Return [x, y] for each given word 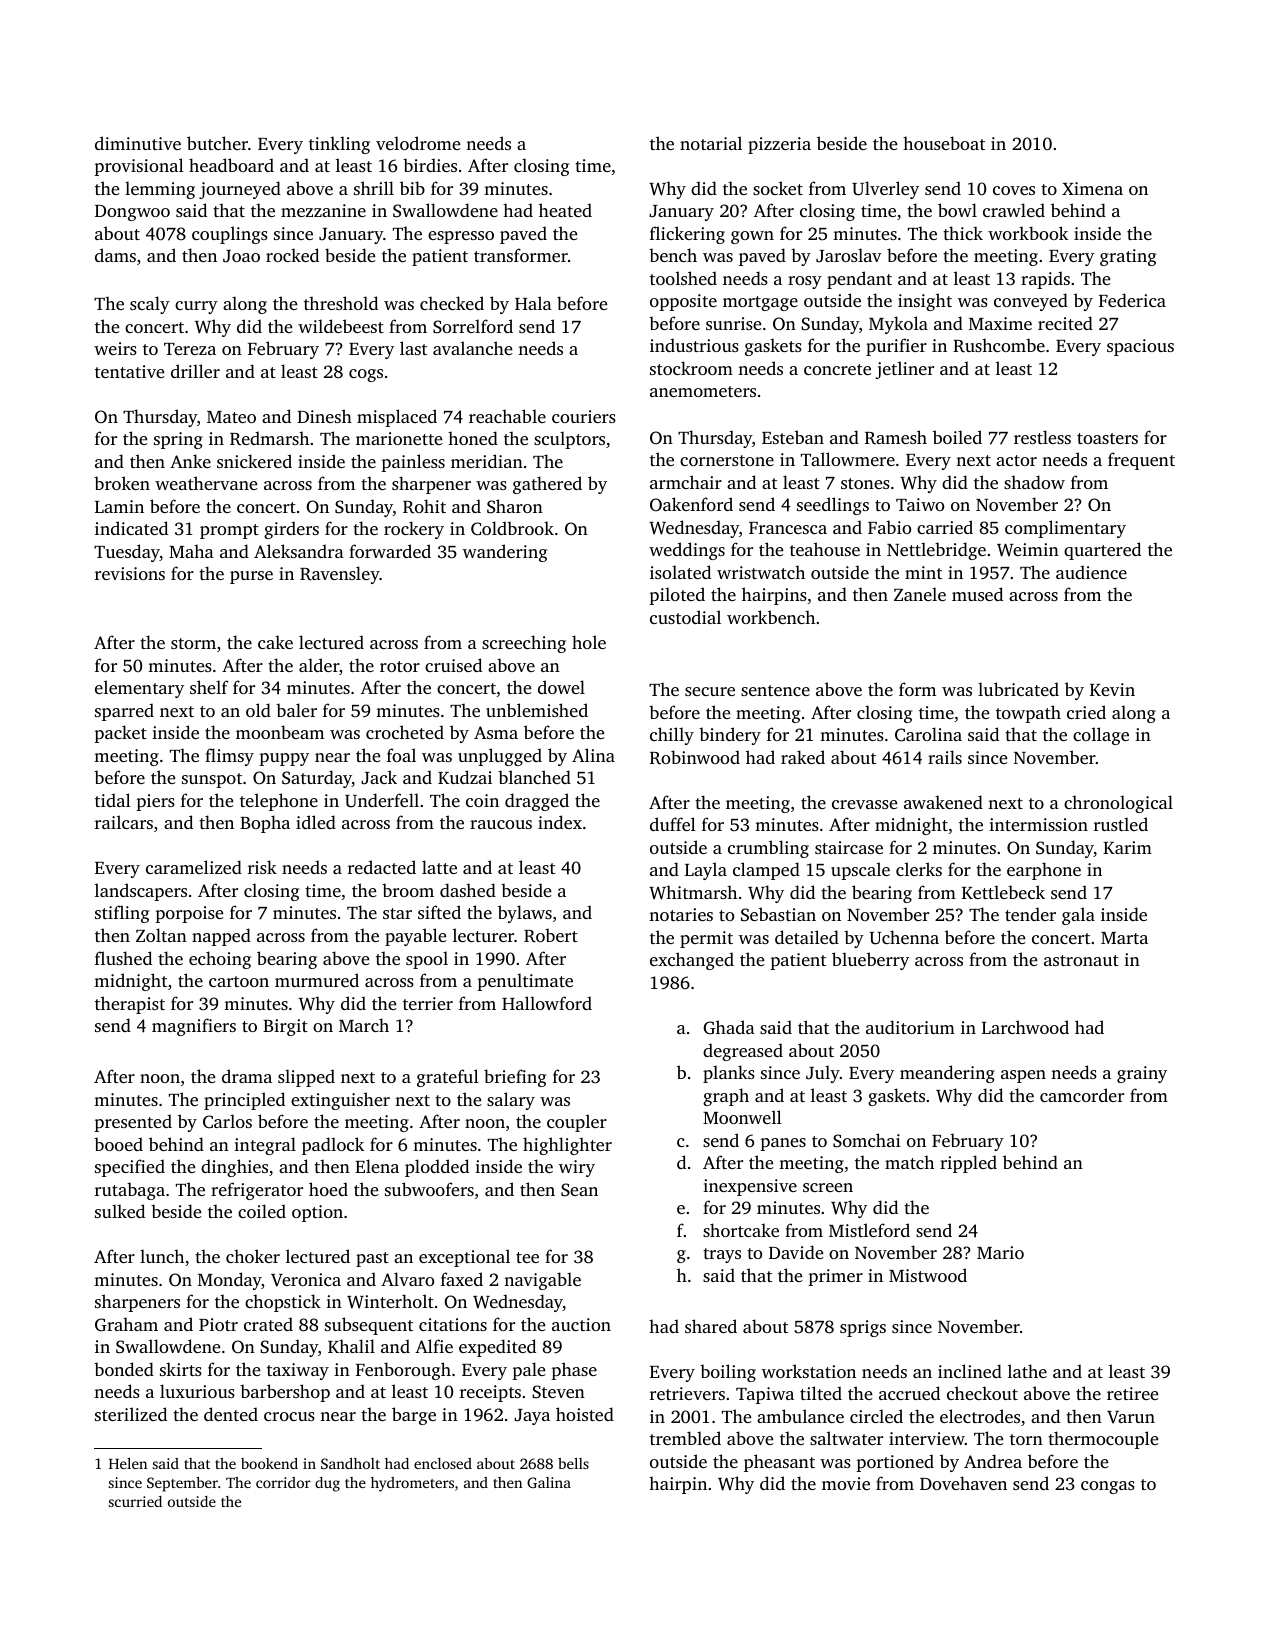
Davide [796, 1252]
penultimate [525, 982]
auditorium [910, 1027]
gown [752, 237]
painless [413, 463]
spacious [1140, 347]
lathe [1027, 1371]
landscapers [141, 892]
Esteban [793, 437]
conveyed [1031, 302]
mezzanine [323, 210]
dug [327, 1484]
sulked [120, 1211]
